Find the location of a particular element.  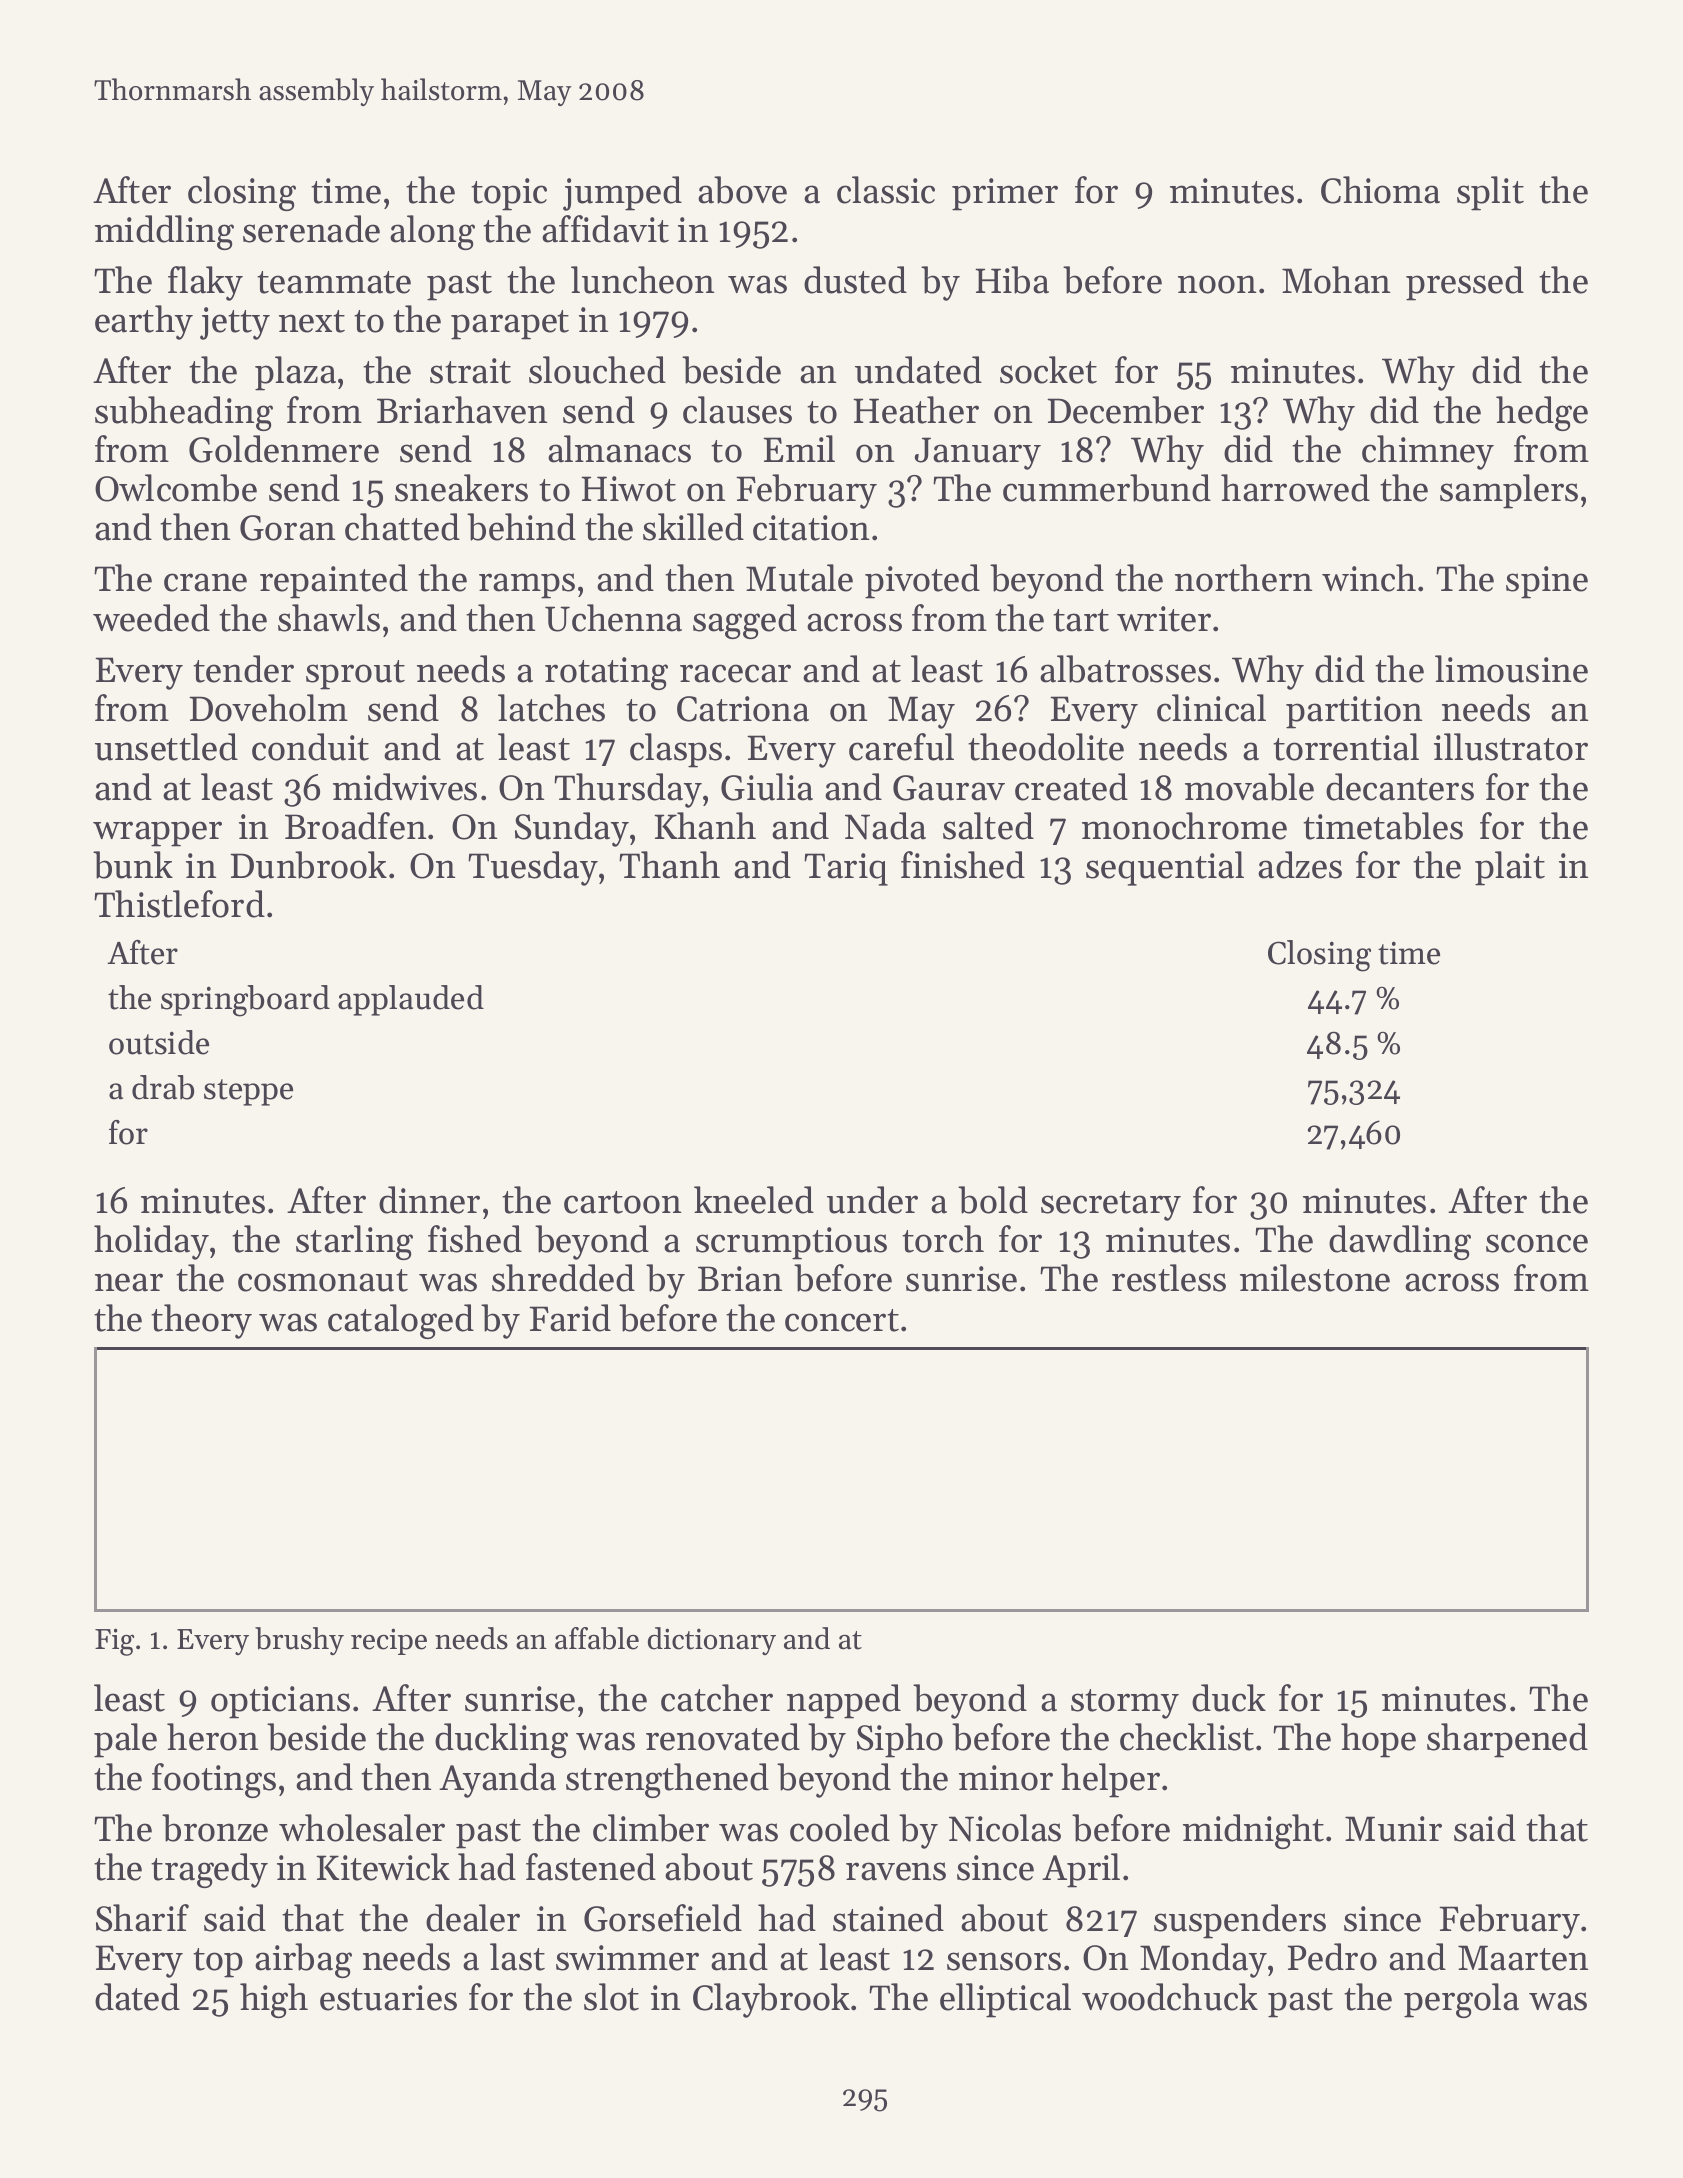

strait is located at coordinates (470, 371).
